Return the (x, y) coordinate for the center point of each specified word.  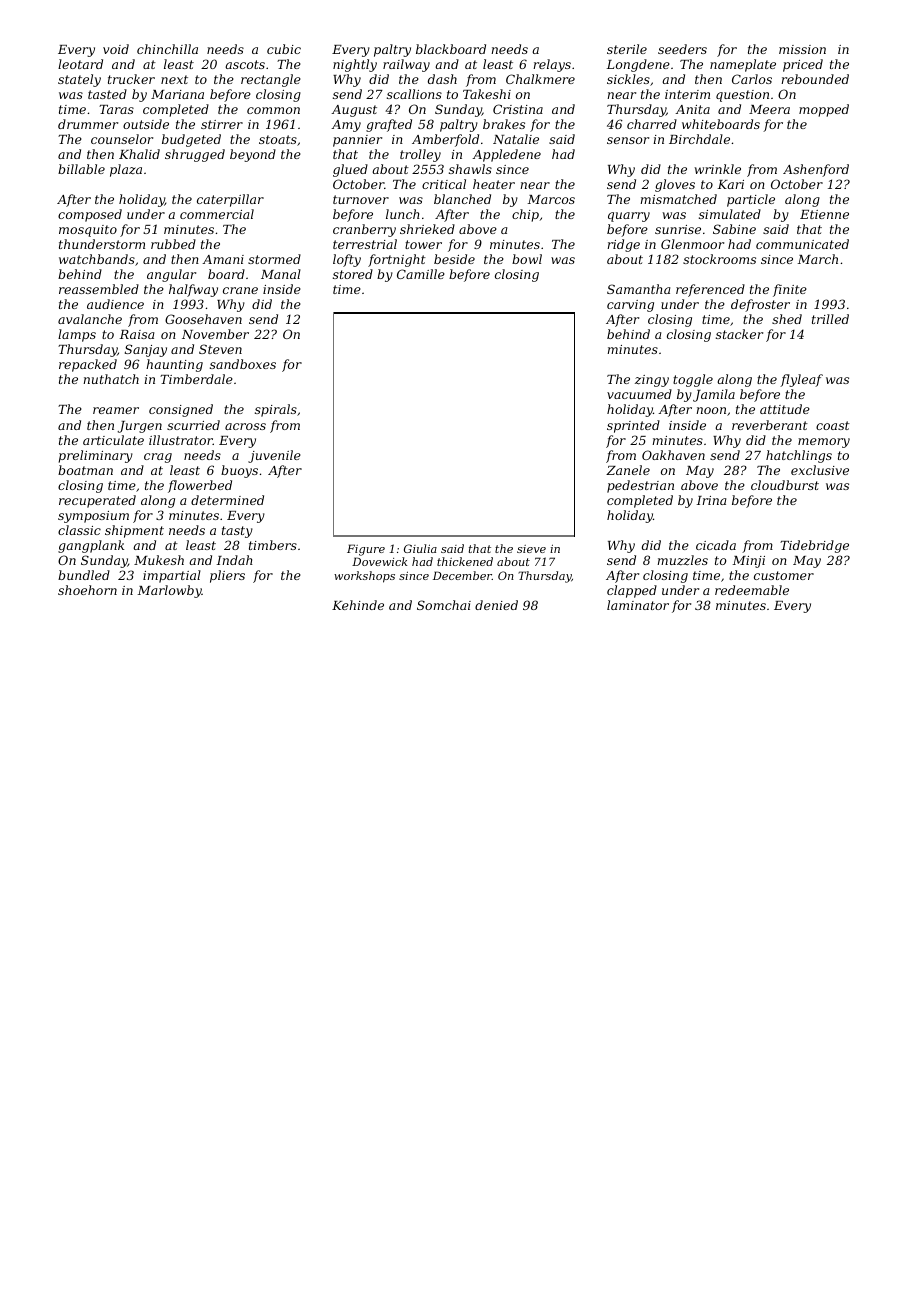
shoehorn (87, 590)
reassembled (99, 289)
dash (442, 79)
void (116, 49)
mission (802, 49)
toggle (693, 380)
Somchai (444, 605)
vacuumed (639, 394)
